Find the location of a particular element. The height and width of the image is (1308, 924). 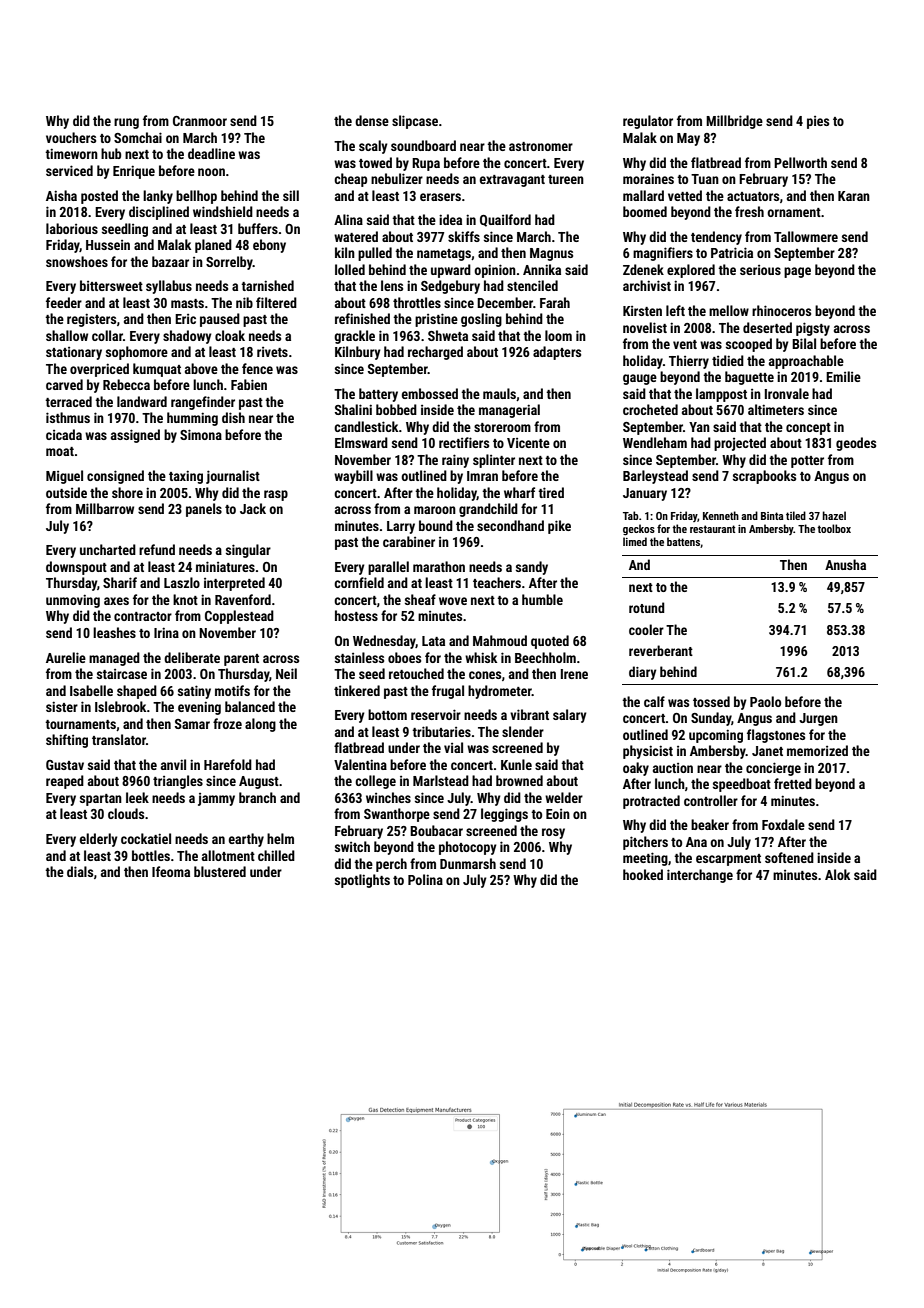

recharged is located at coordinates (435, 353).
